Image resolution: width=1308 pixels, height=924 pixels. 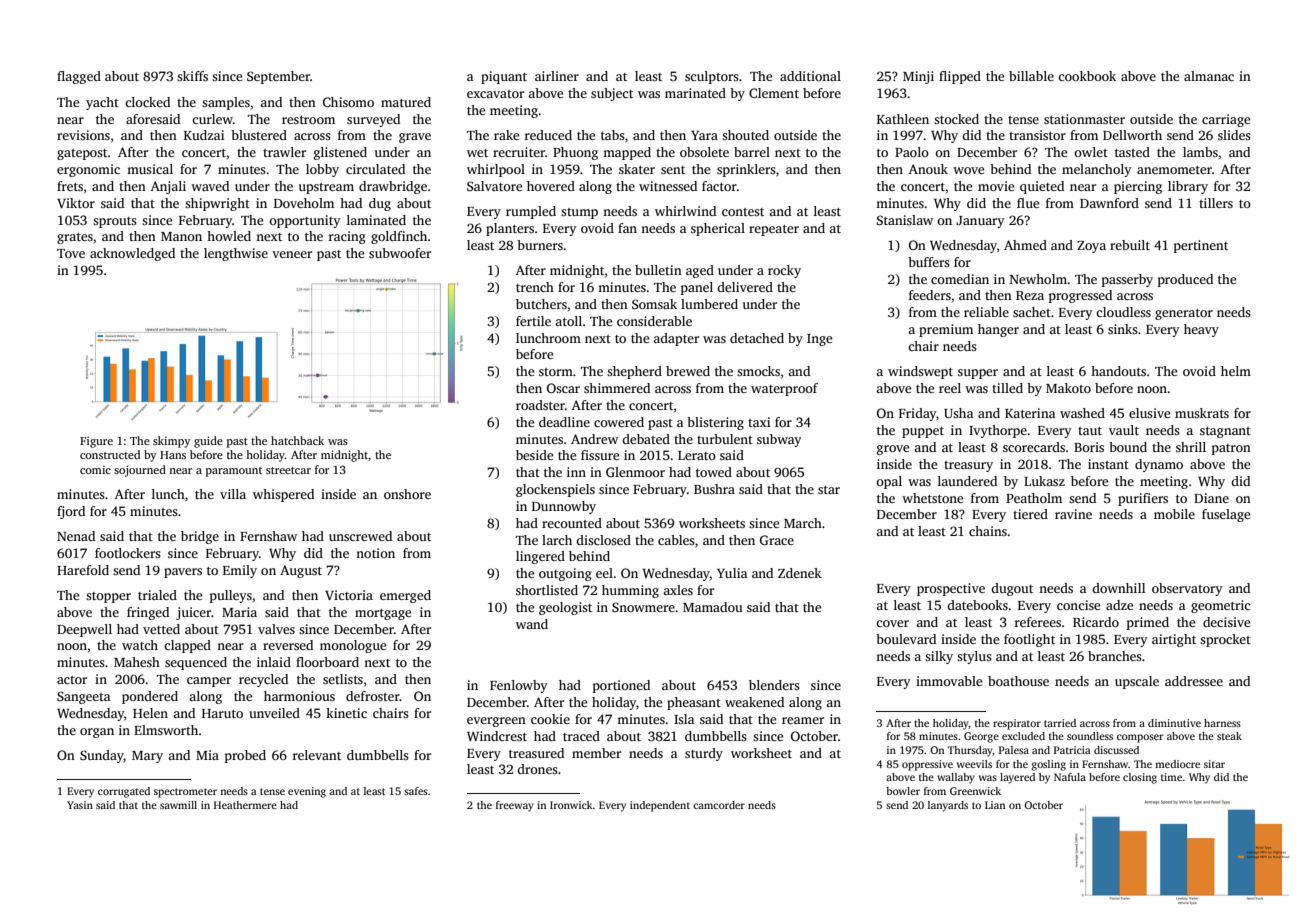 I want to click on bulletin, so click(x=658, y=270).
